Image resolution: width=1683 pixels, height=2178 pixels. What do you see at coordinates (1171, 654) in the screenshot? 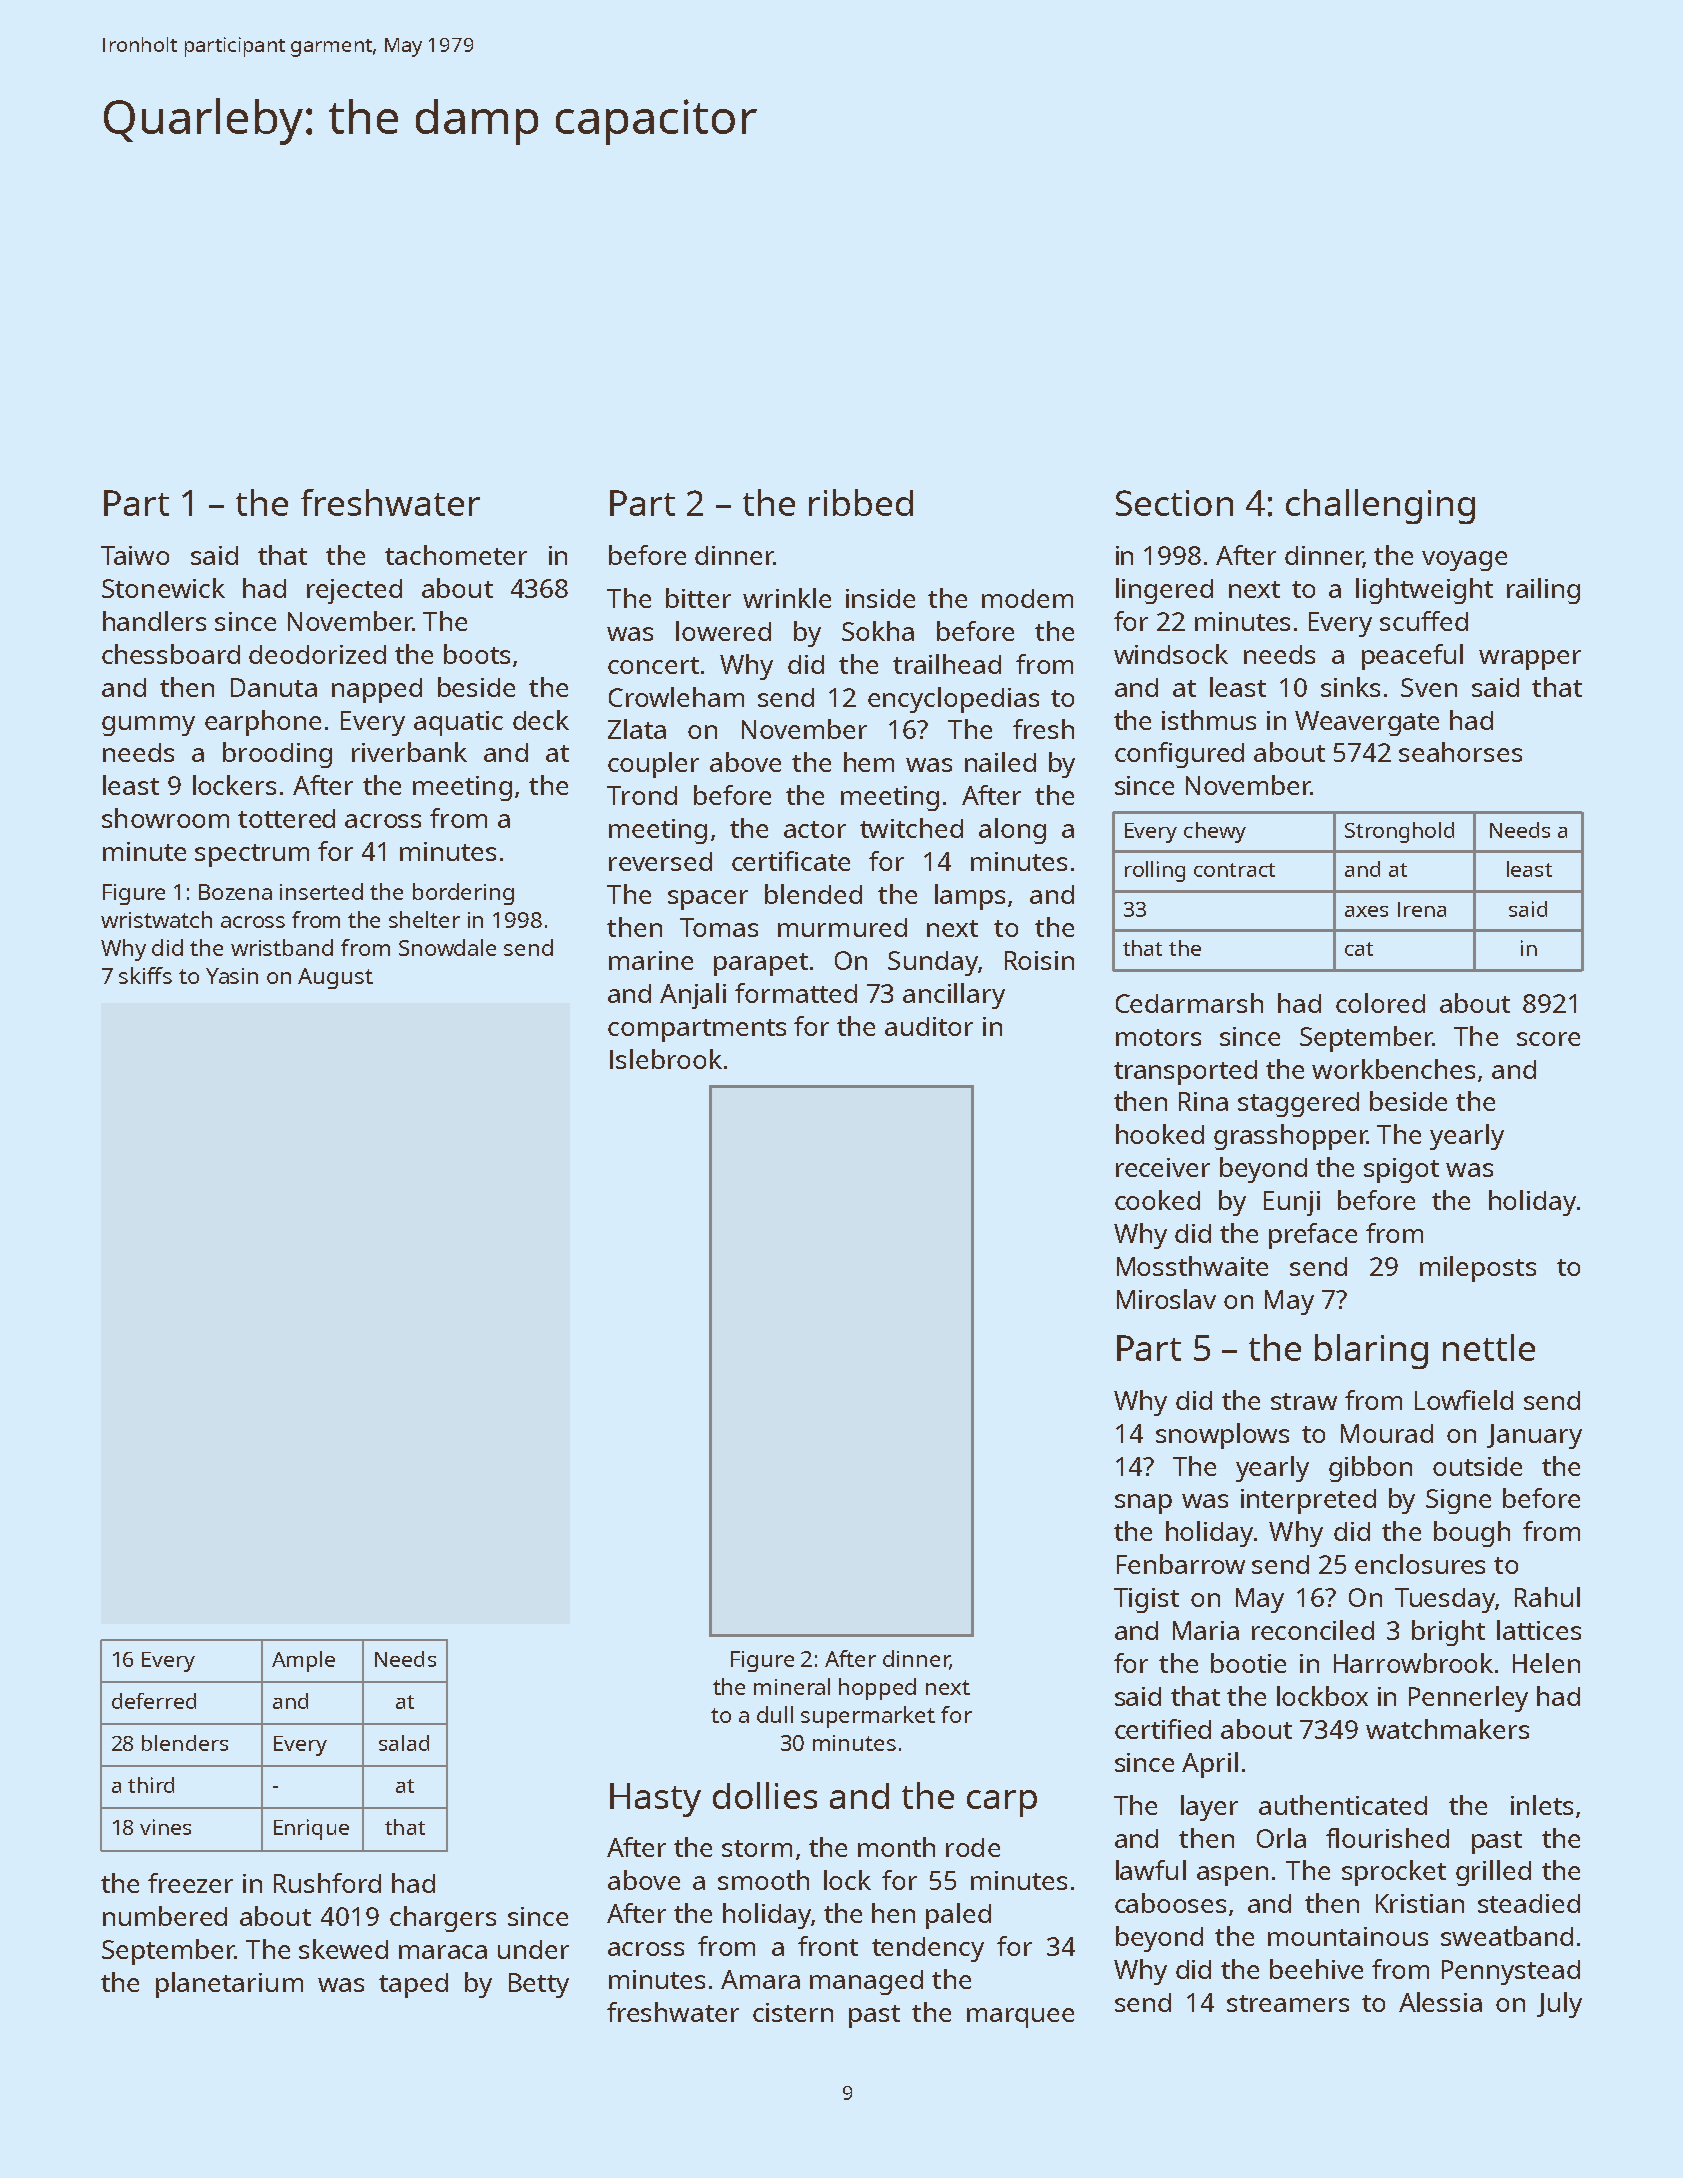
I see `windsock` at bounding box center [1171, 654].
